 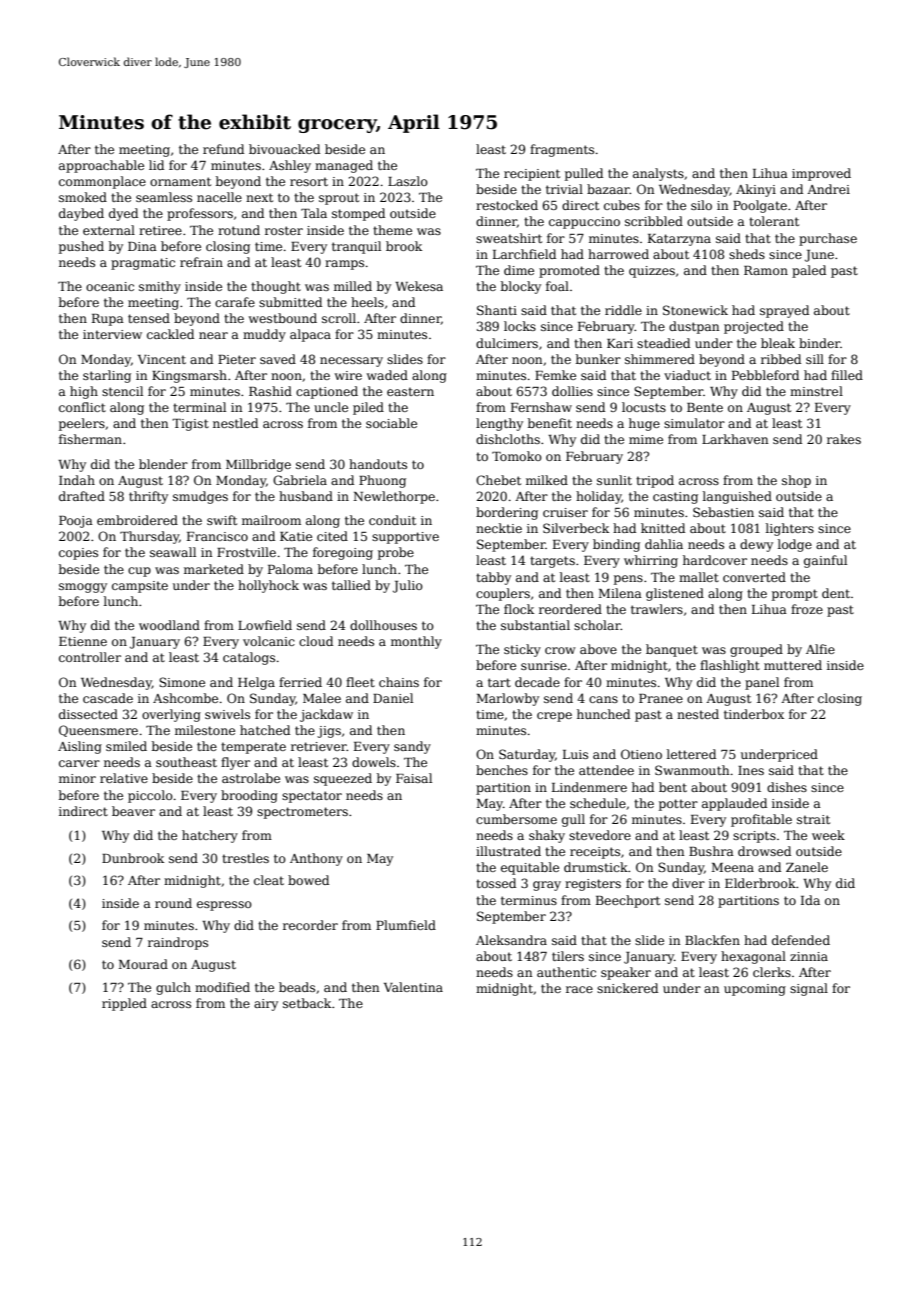 I want to click on Laszlo, so click(x=408, y=181).
